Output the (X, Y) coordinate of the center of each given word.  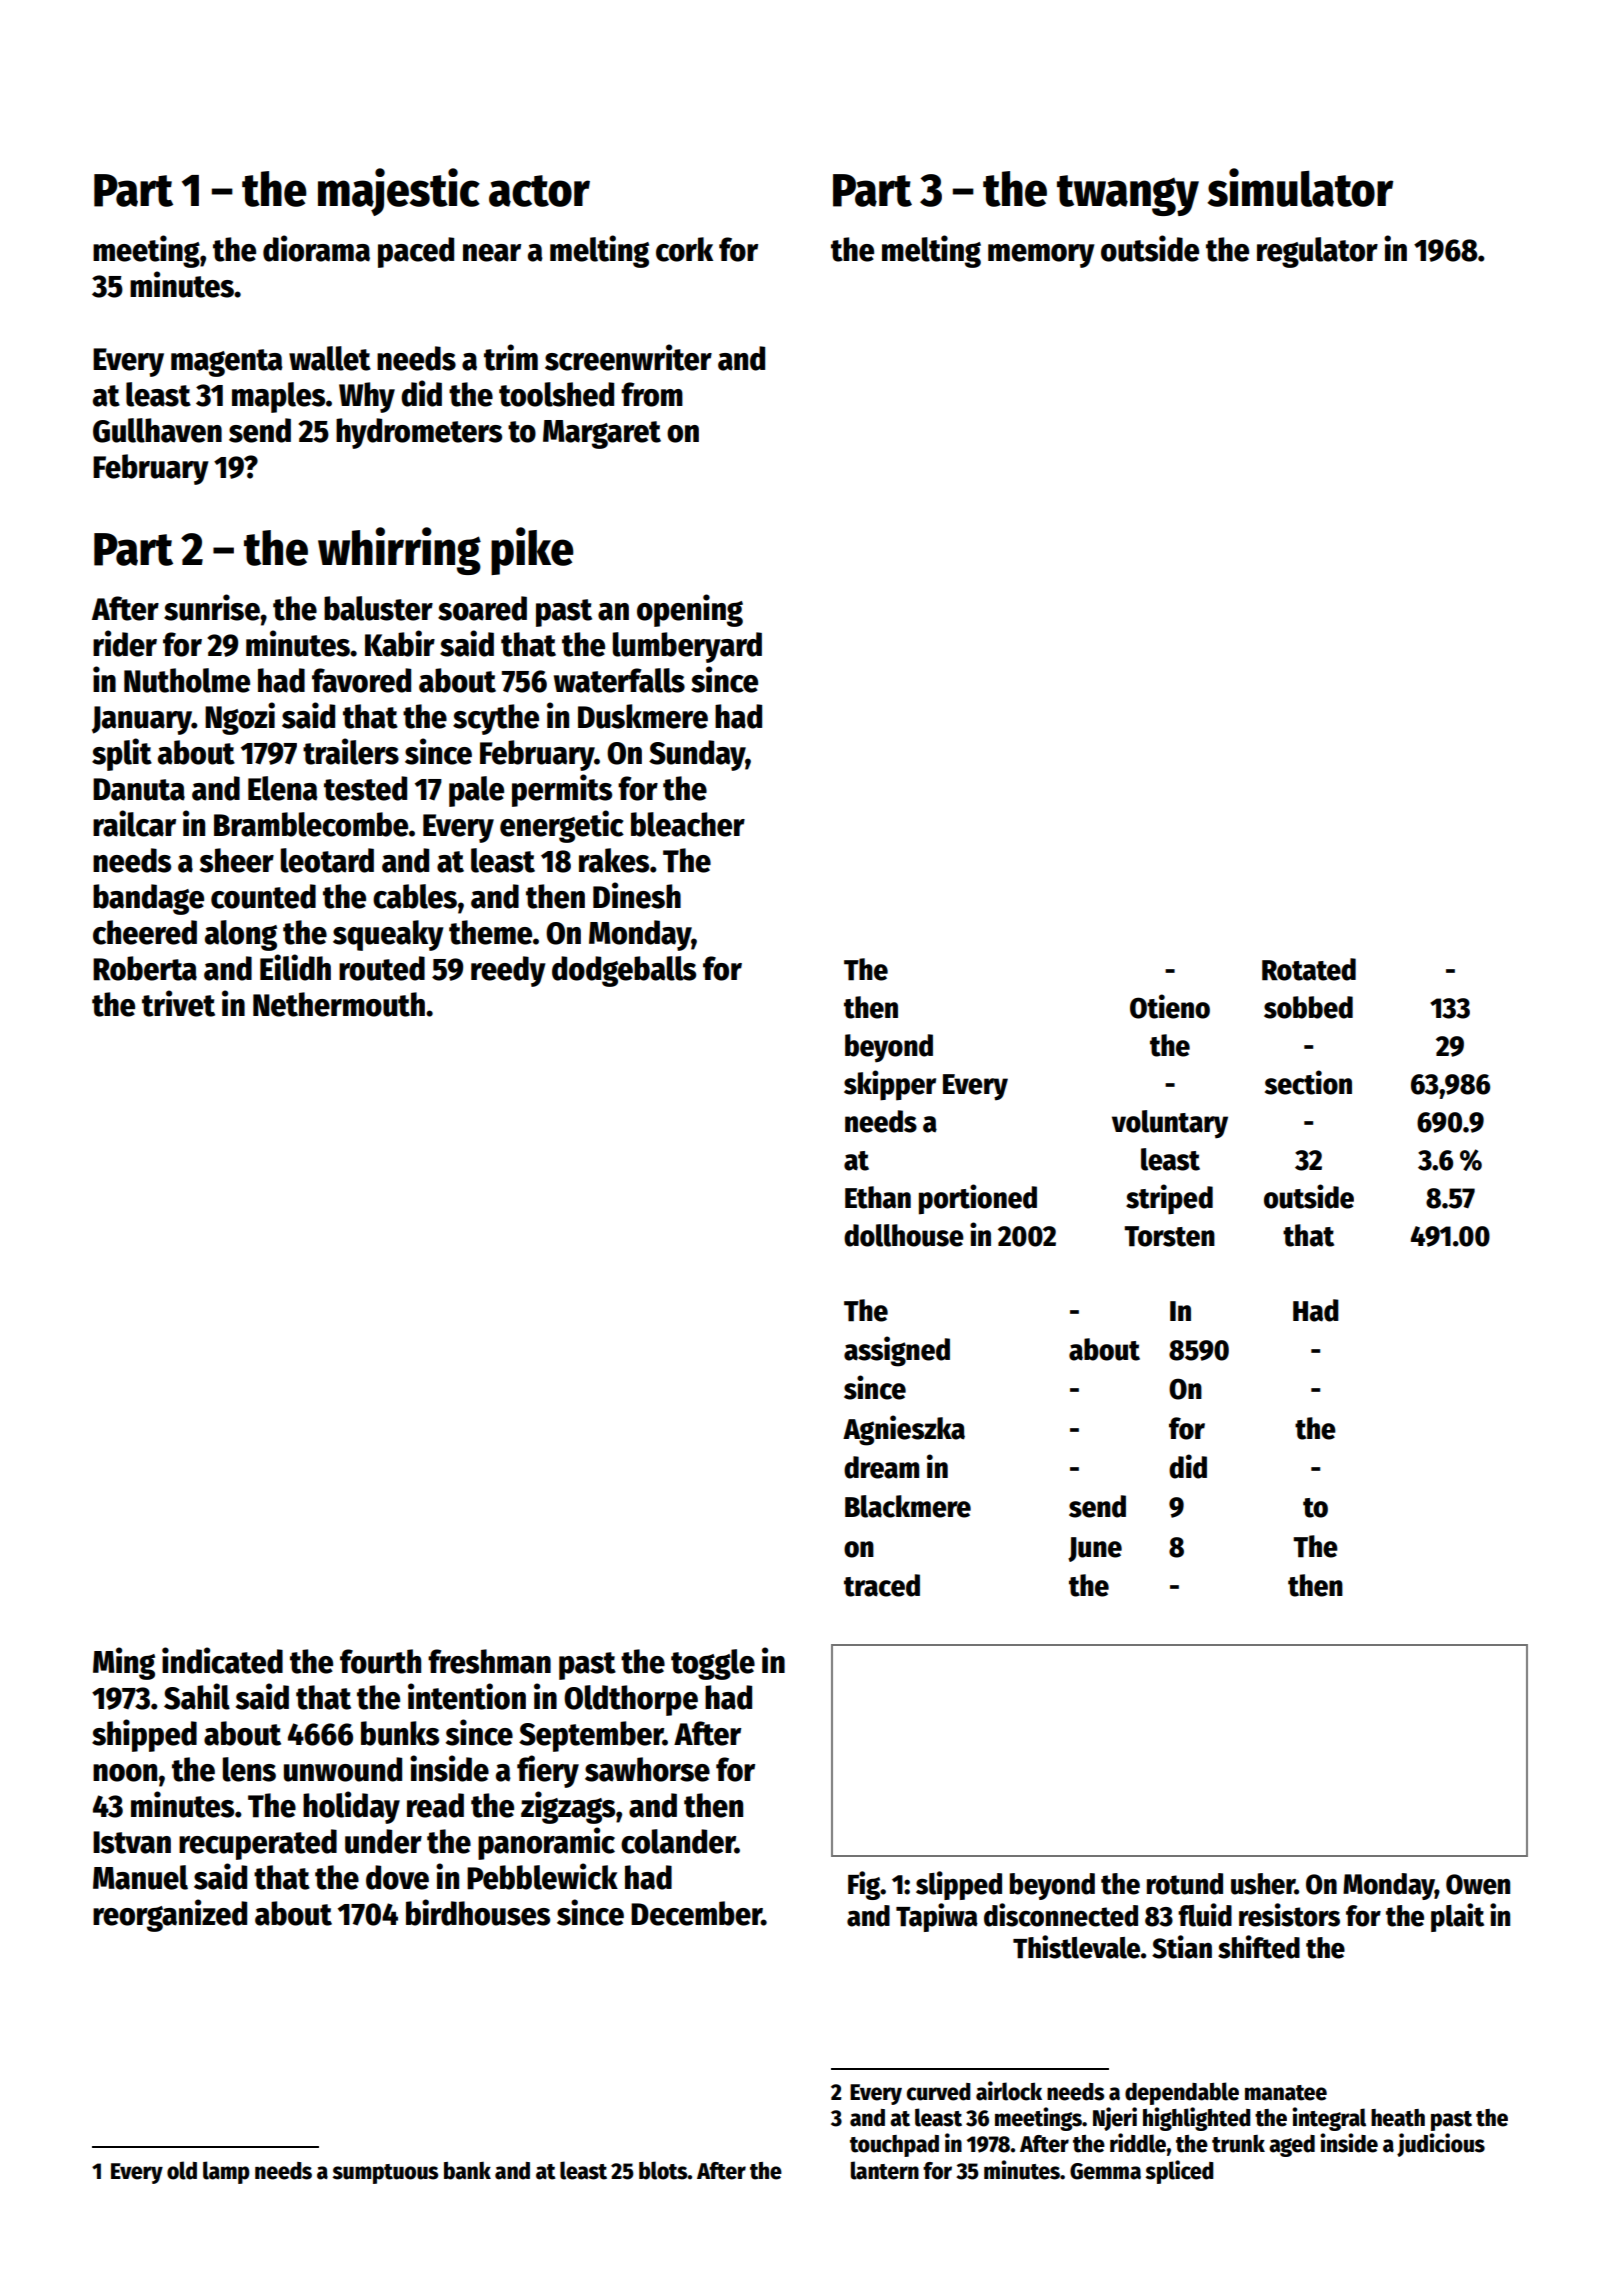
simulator (1300, 187)
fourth (380, 1661)
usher (1263, 1884)
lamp (226, 2172)
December (696, 1913)
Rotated (1309, 969)
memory (1041, 256)
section (1308, 1082)
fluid (1205, 1915)
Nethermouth (339, 1004)
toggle (713, 1664)
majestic (399, 192)
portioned (978, 1199)
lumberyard (687, 647)
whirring (399, 551)
